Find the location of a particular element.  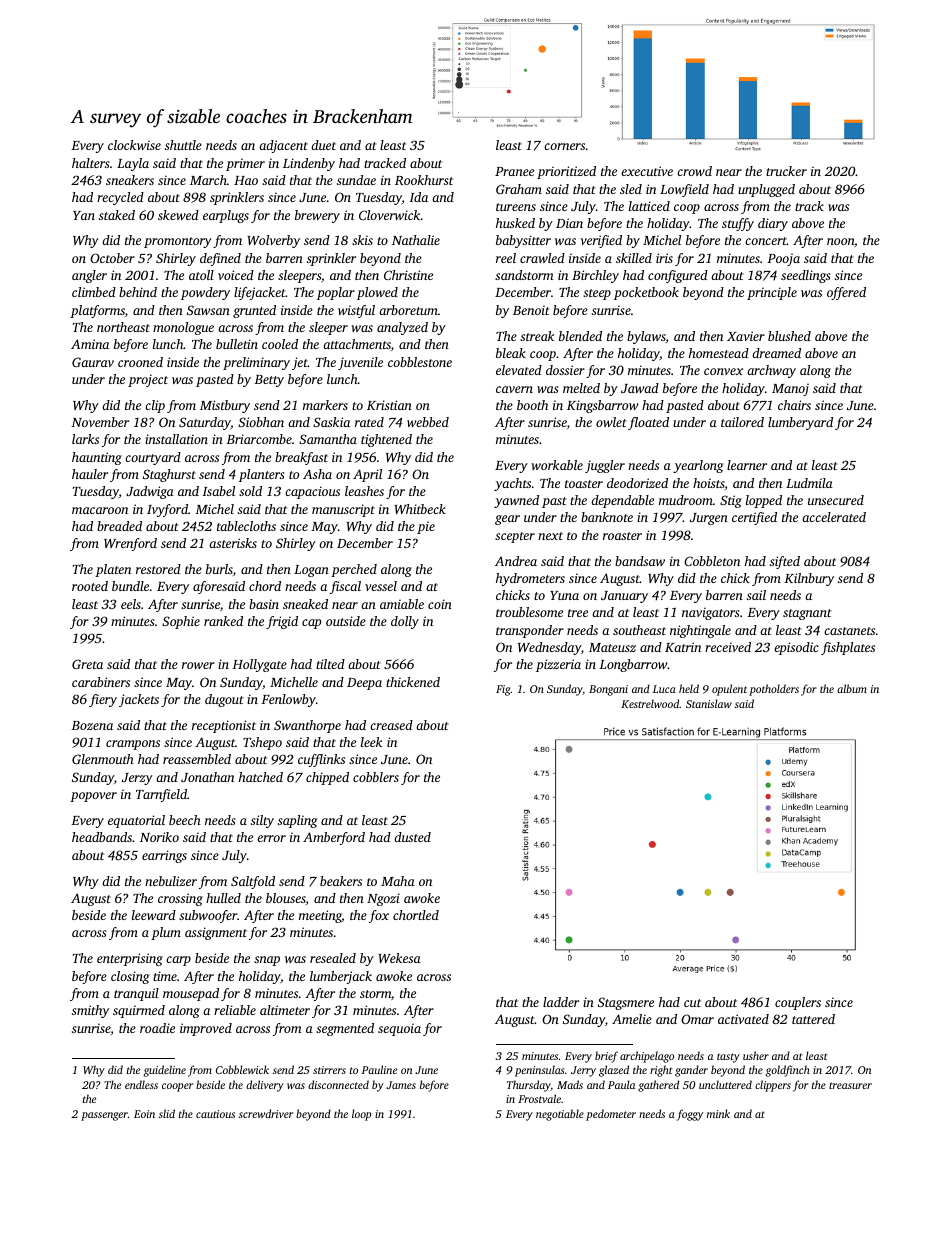

tightened is located at coordinates (386, 440).
